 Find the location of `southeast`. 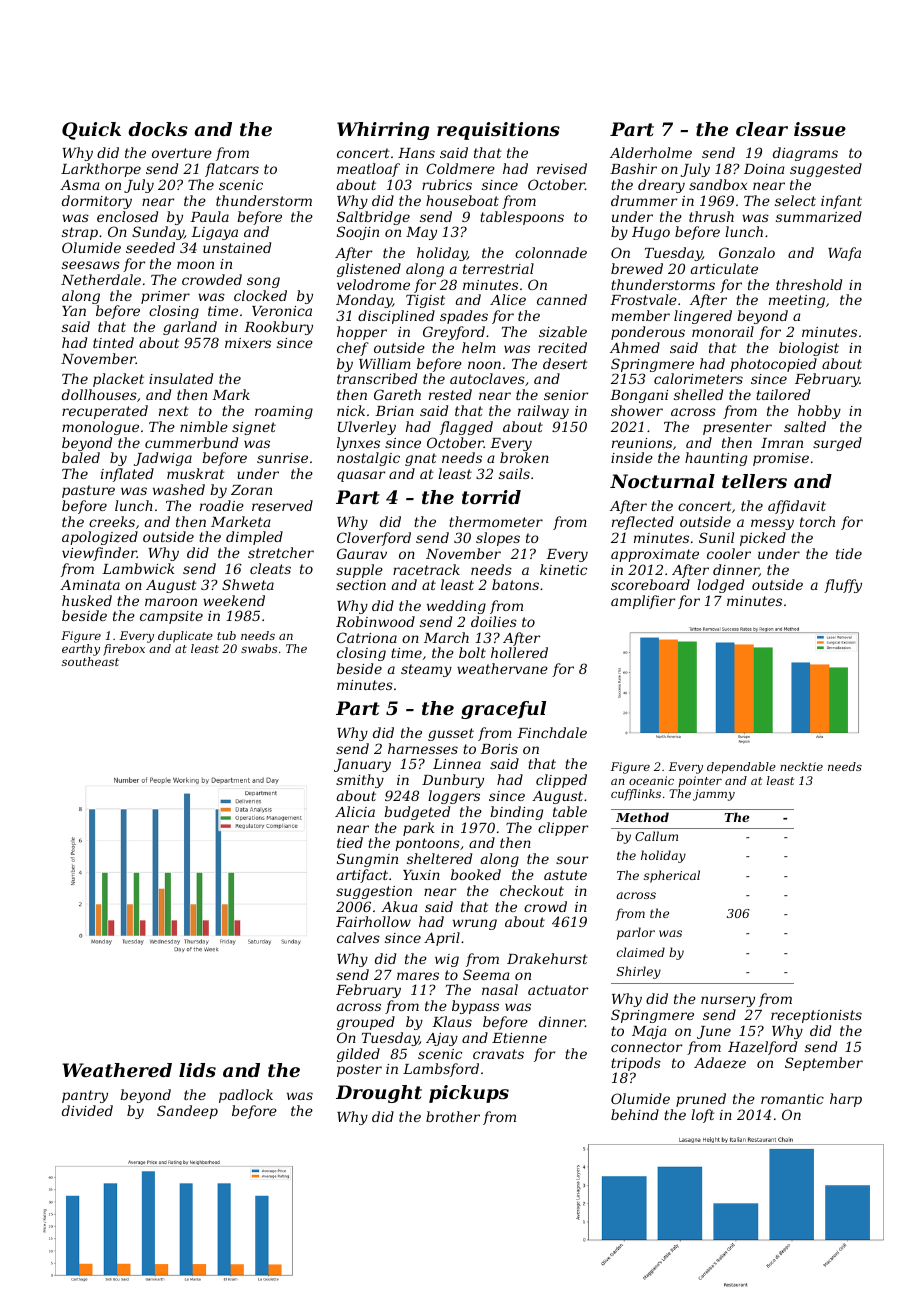

southeast is located at coordinates (90, 661).
